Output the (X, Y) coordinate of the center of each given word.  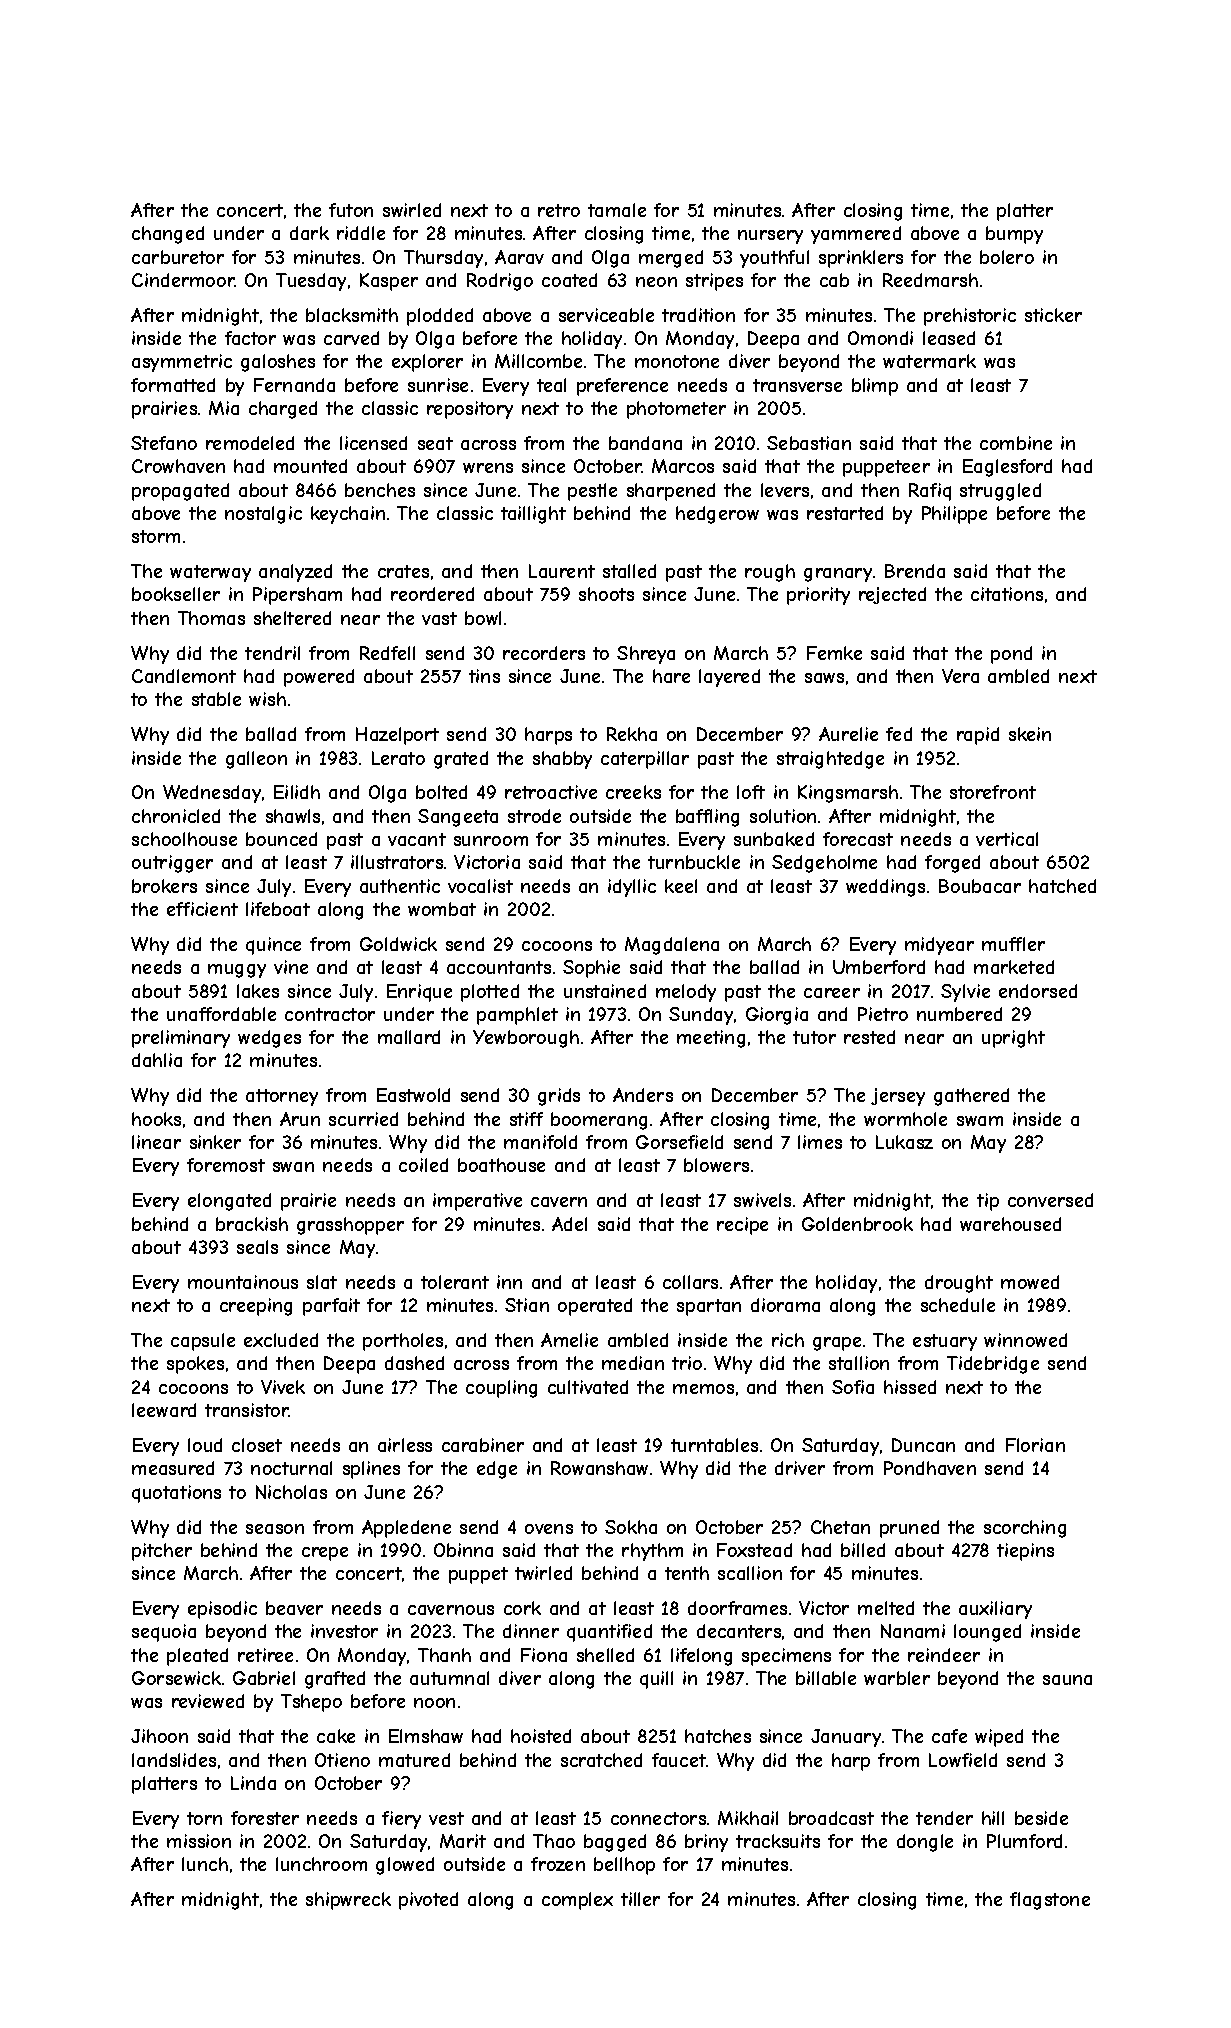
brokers (164, 886)
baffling (707, 818)
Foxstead (754, 1550)
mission (199, 1841)
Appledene (406, 1529)
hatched (1062, 886)
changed (168, 235)
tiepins (1025, 1552)
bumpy (1014, 235)
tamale (617, 210)
